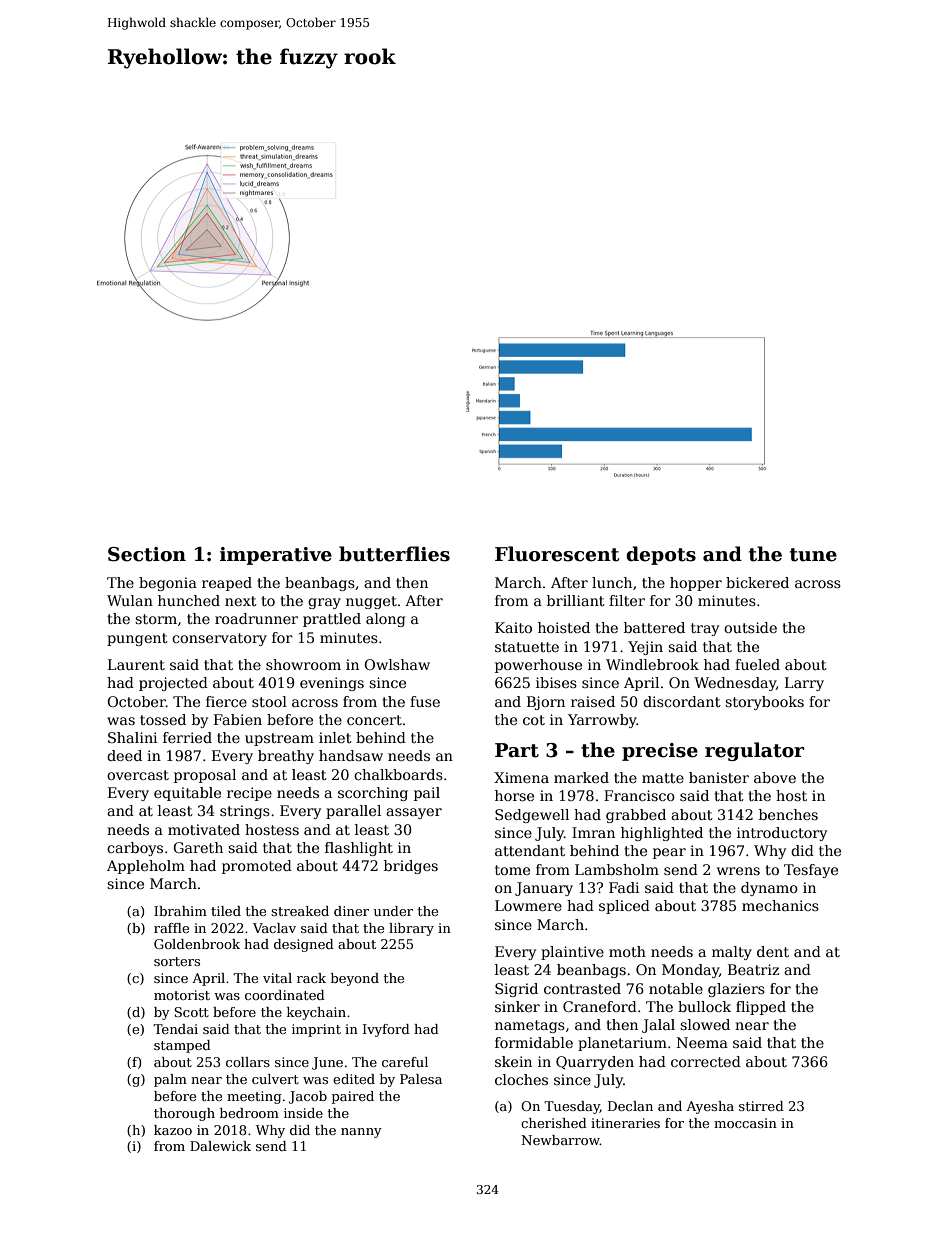  I want to click on recipe, so click(249, 794).
